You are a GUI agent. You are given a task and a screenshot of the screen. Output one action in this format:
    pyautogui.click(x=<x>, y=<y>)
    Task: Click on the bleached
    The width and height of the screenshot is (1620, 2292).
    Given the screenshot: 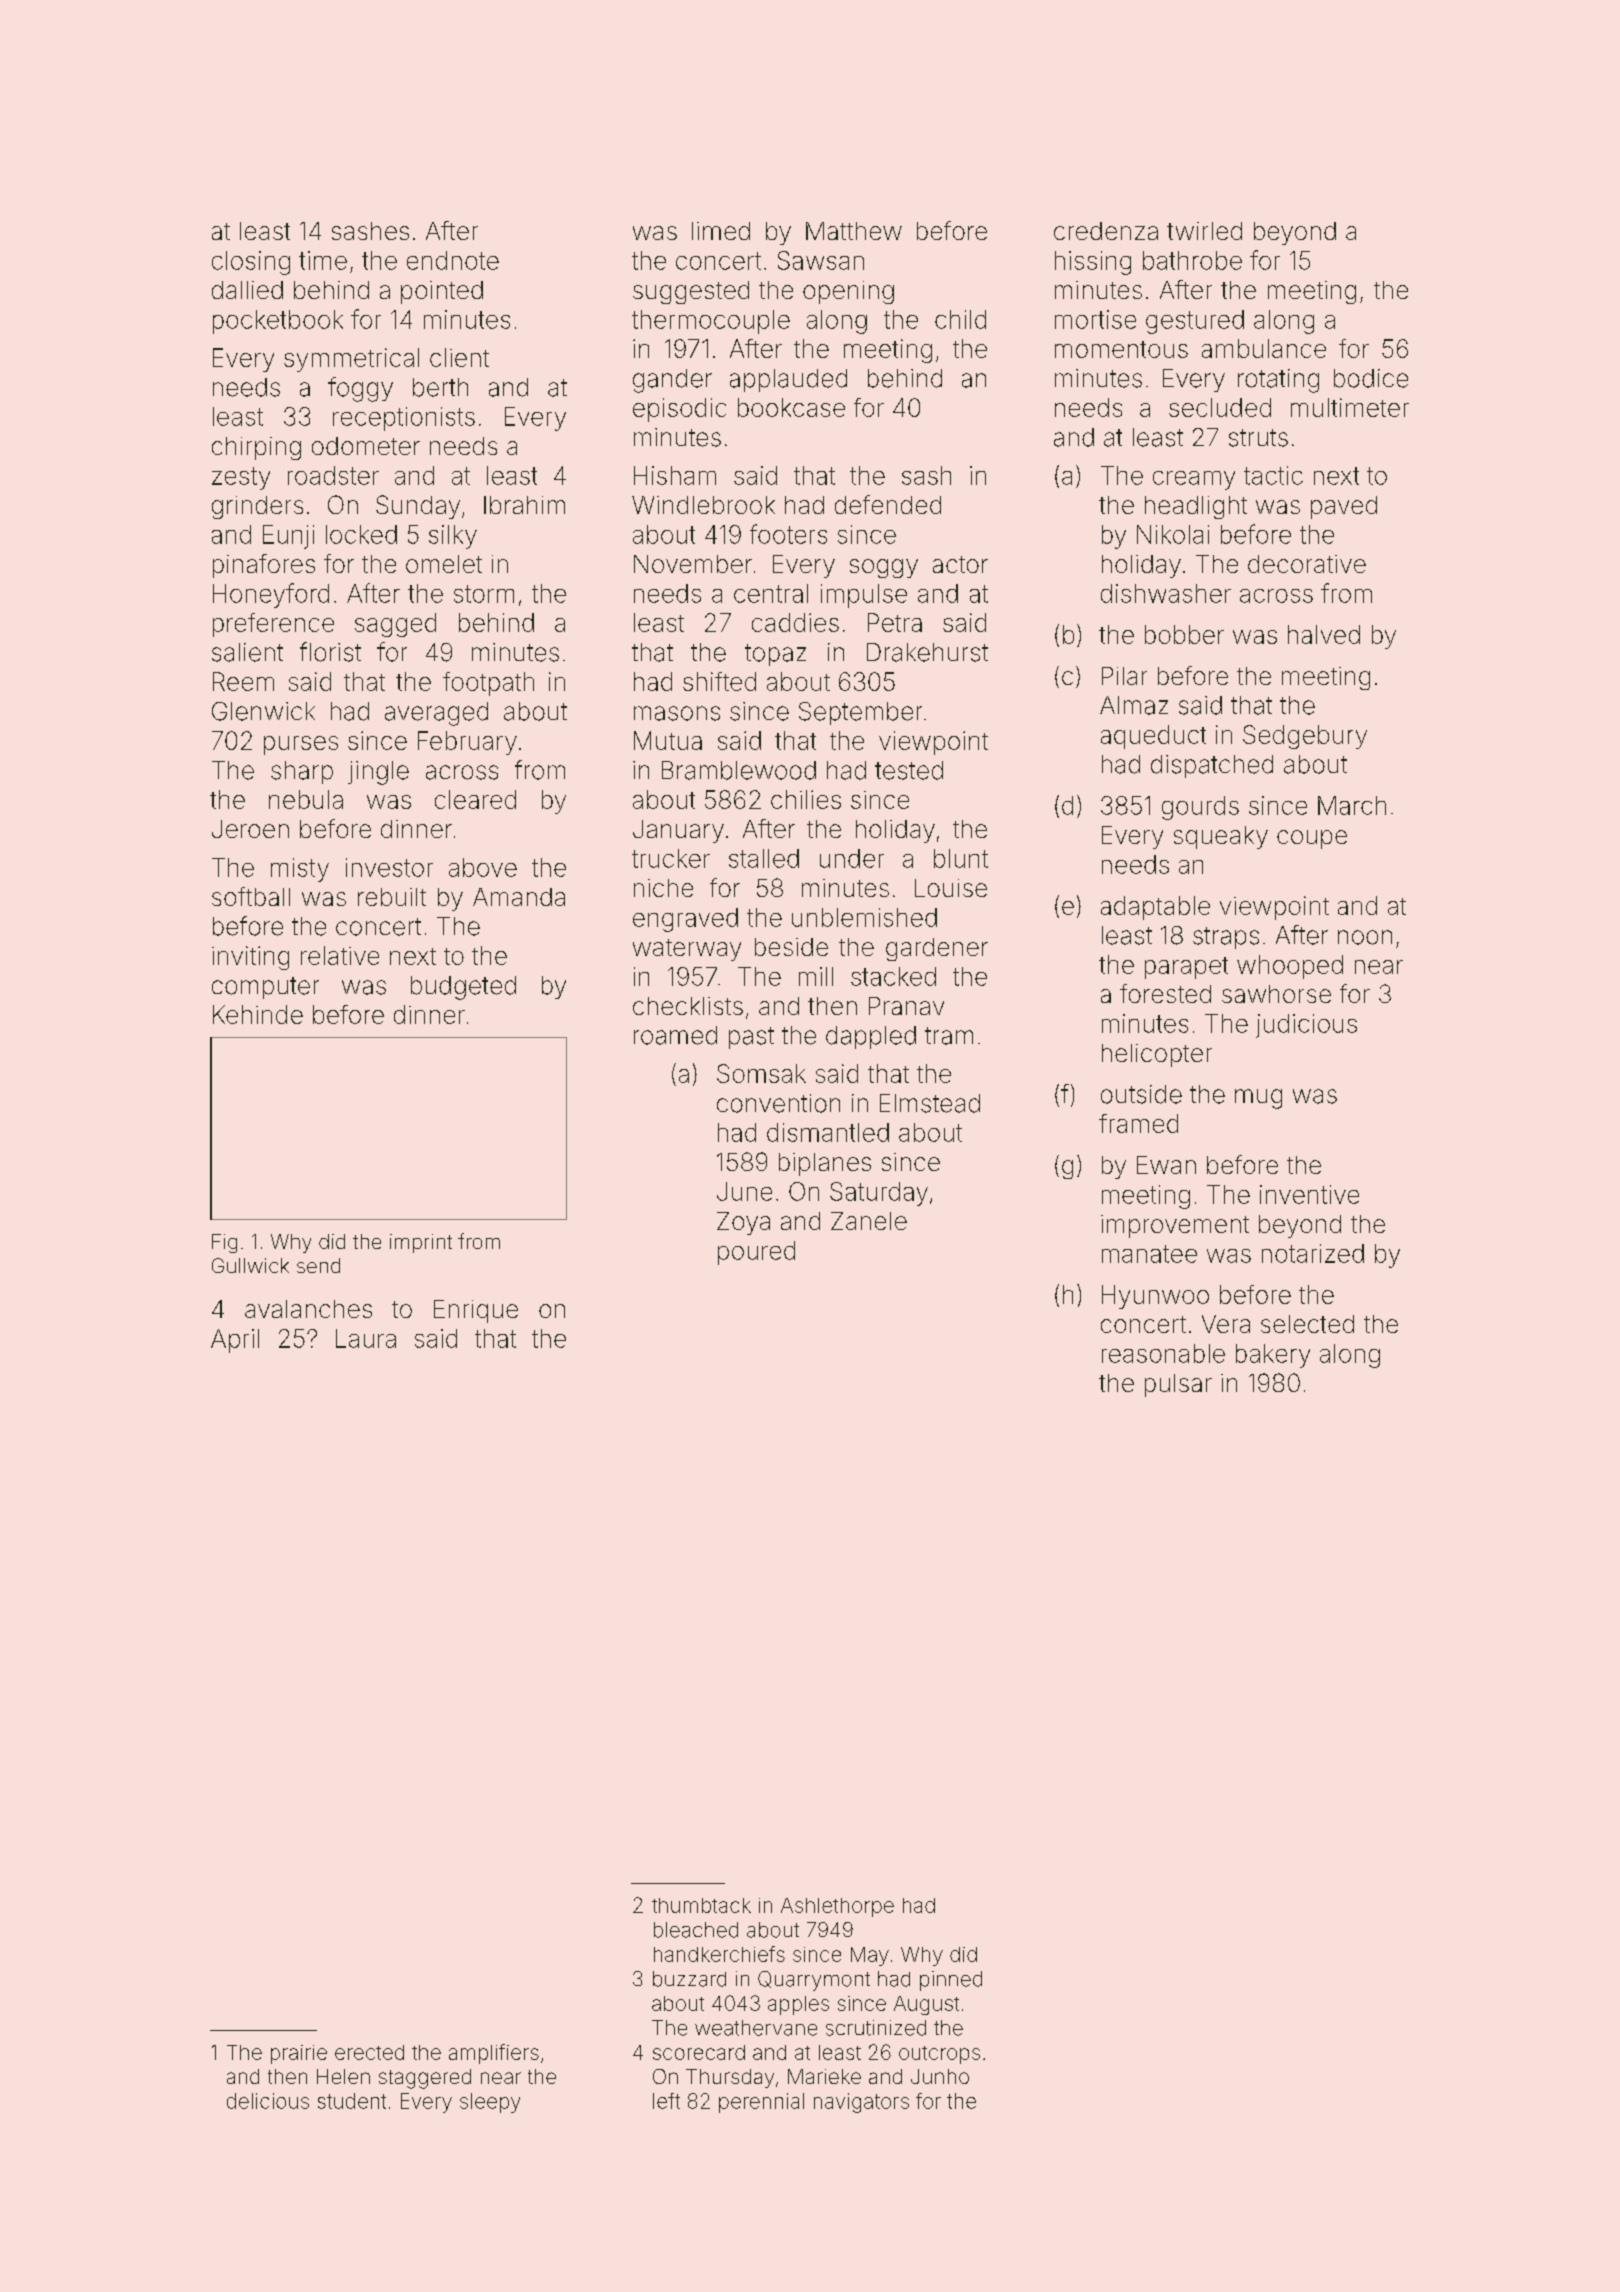 What is the action you would take?
    pyautogui.click(x=696, y=1930)
